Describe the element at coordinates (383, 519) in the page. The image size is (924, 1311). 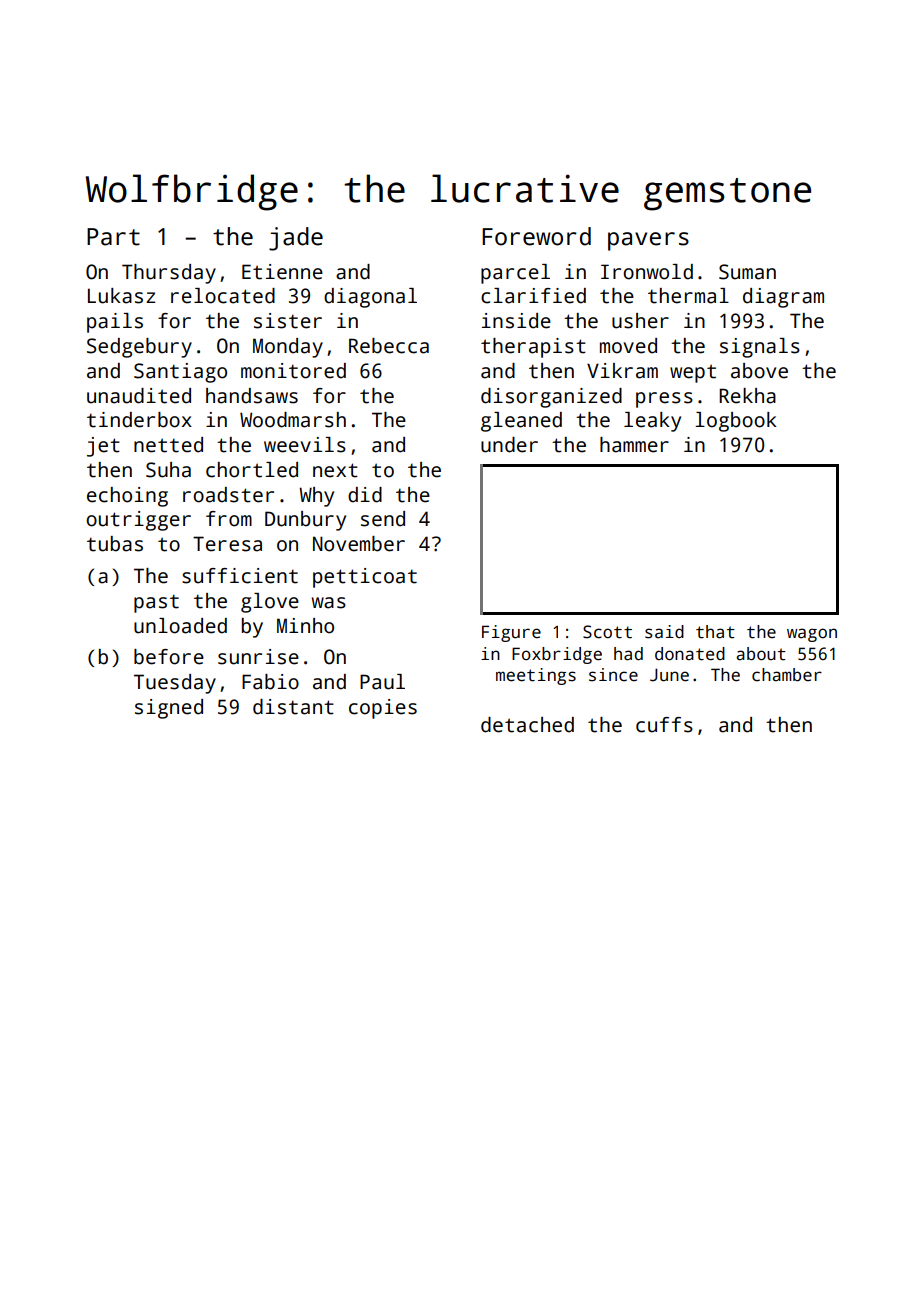
I see `send` at that location.
